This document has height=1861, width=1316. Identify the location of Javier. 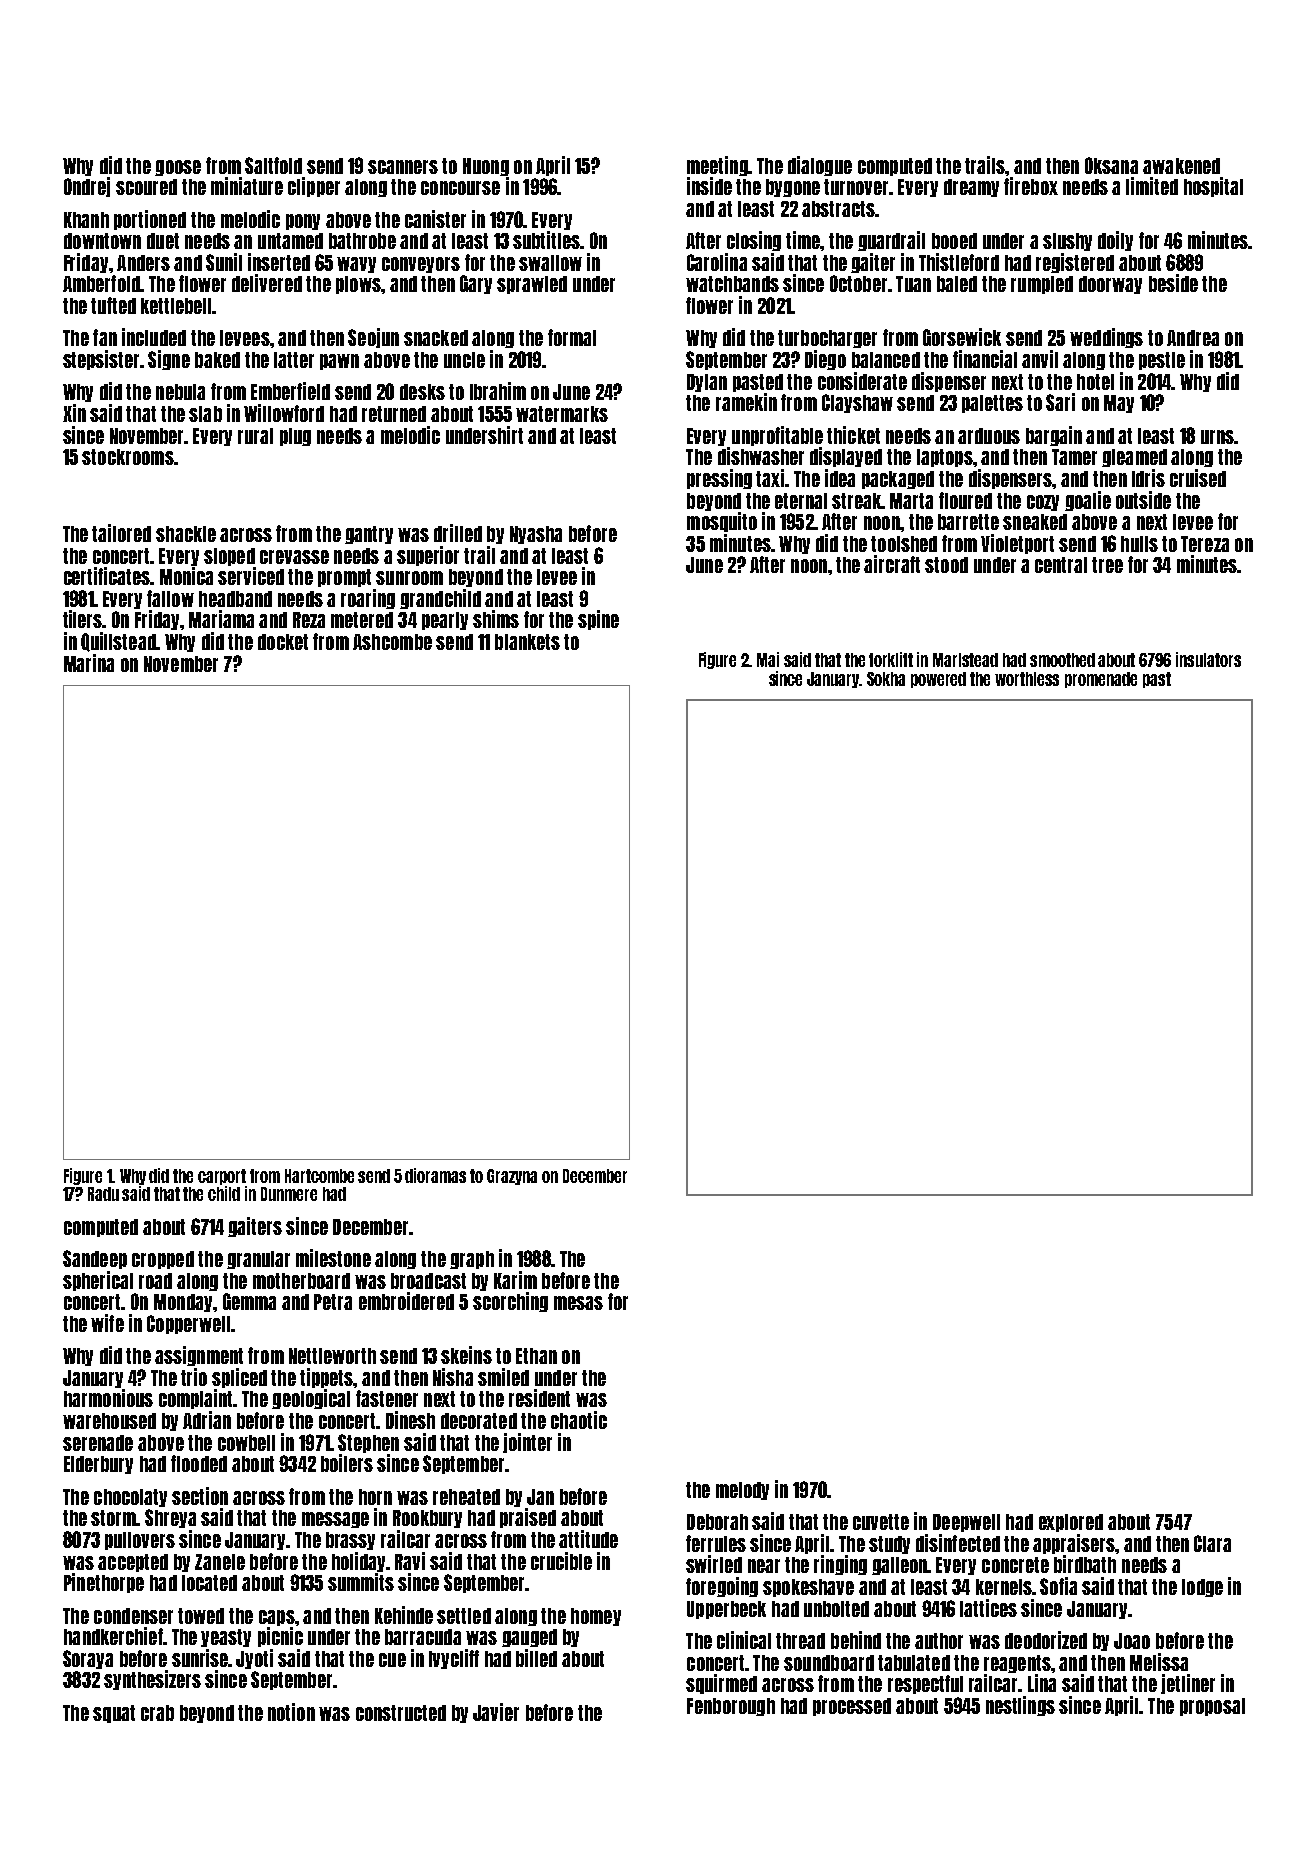
(496, 1712).
